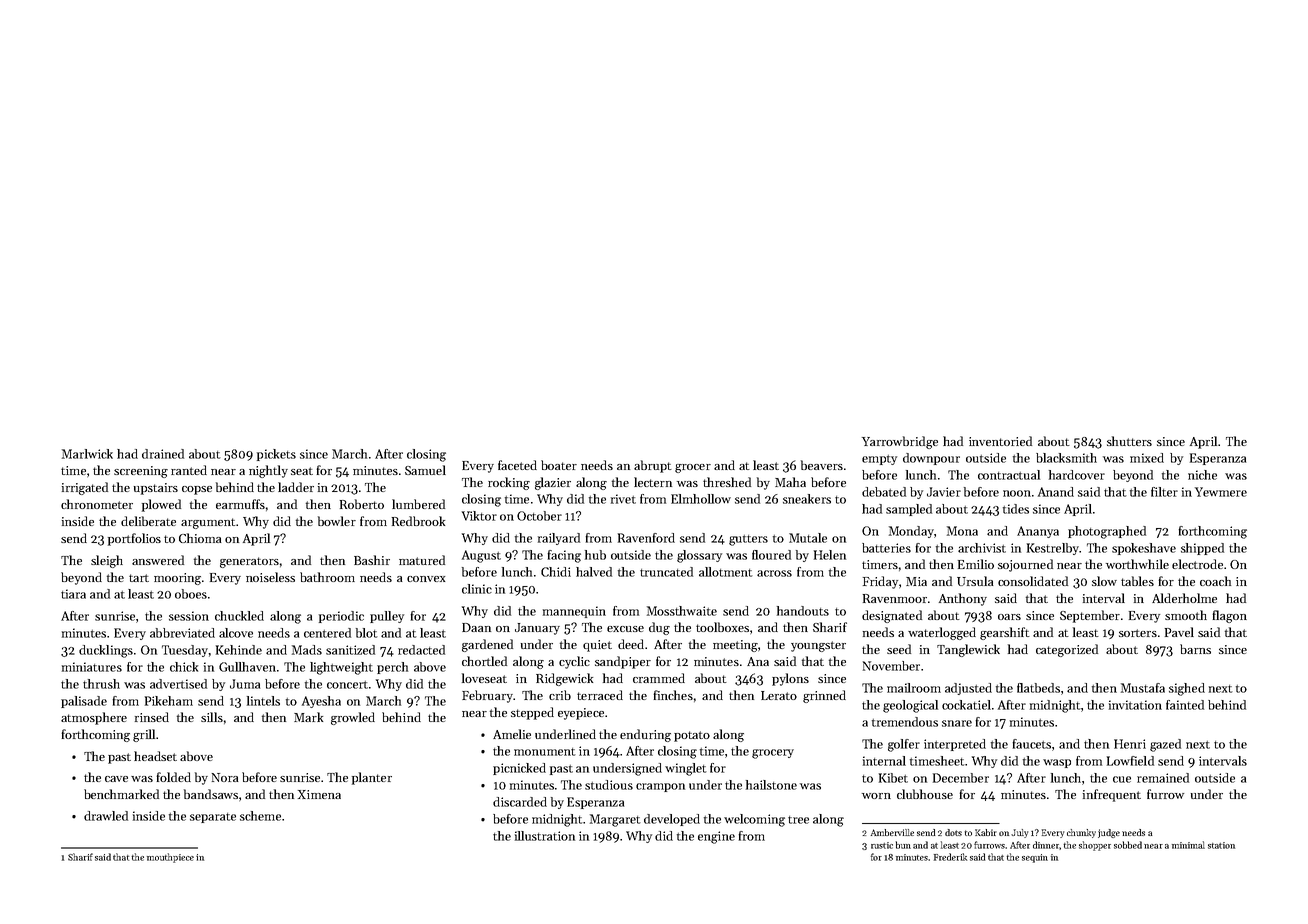 The width and height of the page is (1308, 924). Describe the element at coordinates (942, 633) in the page. I see `waterlogged` at that location.
